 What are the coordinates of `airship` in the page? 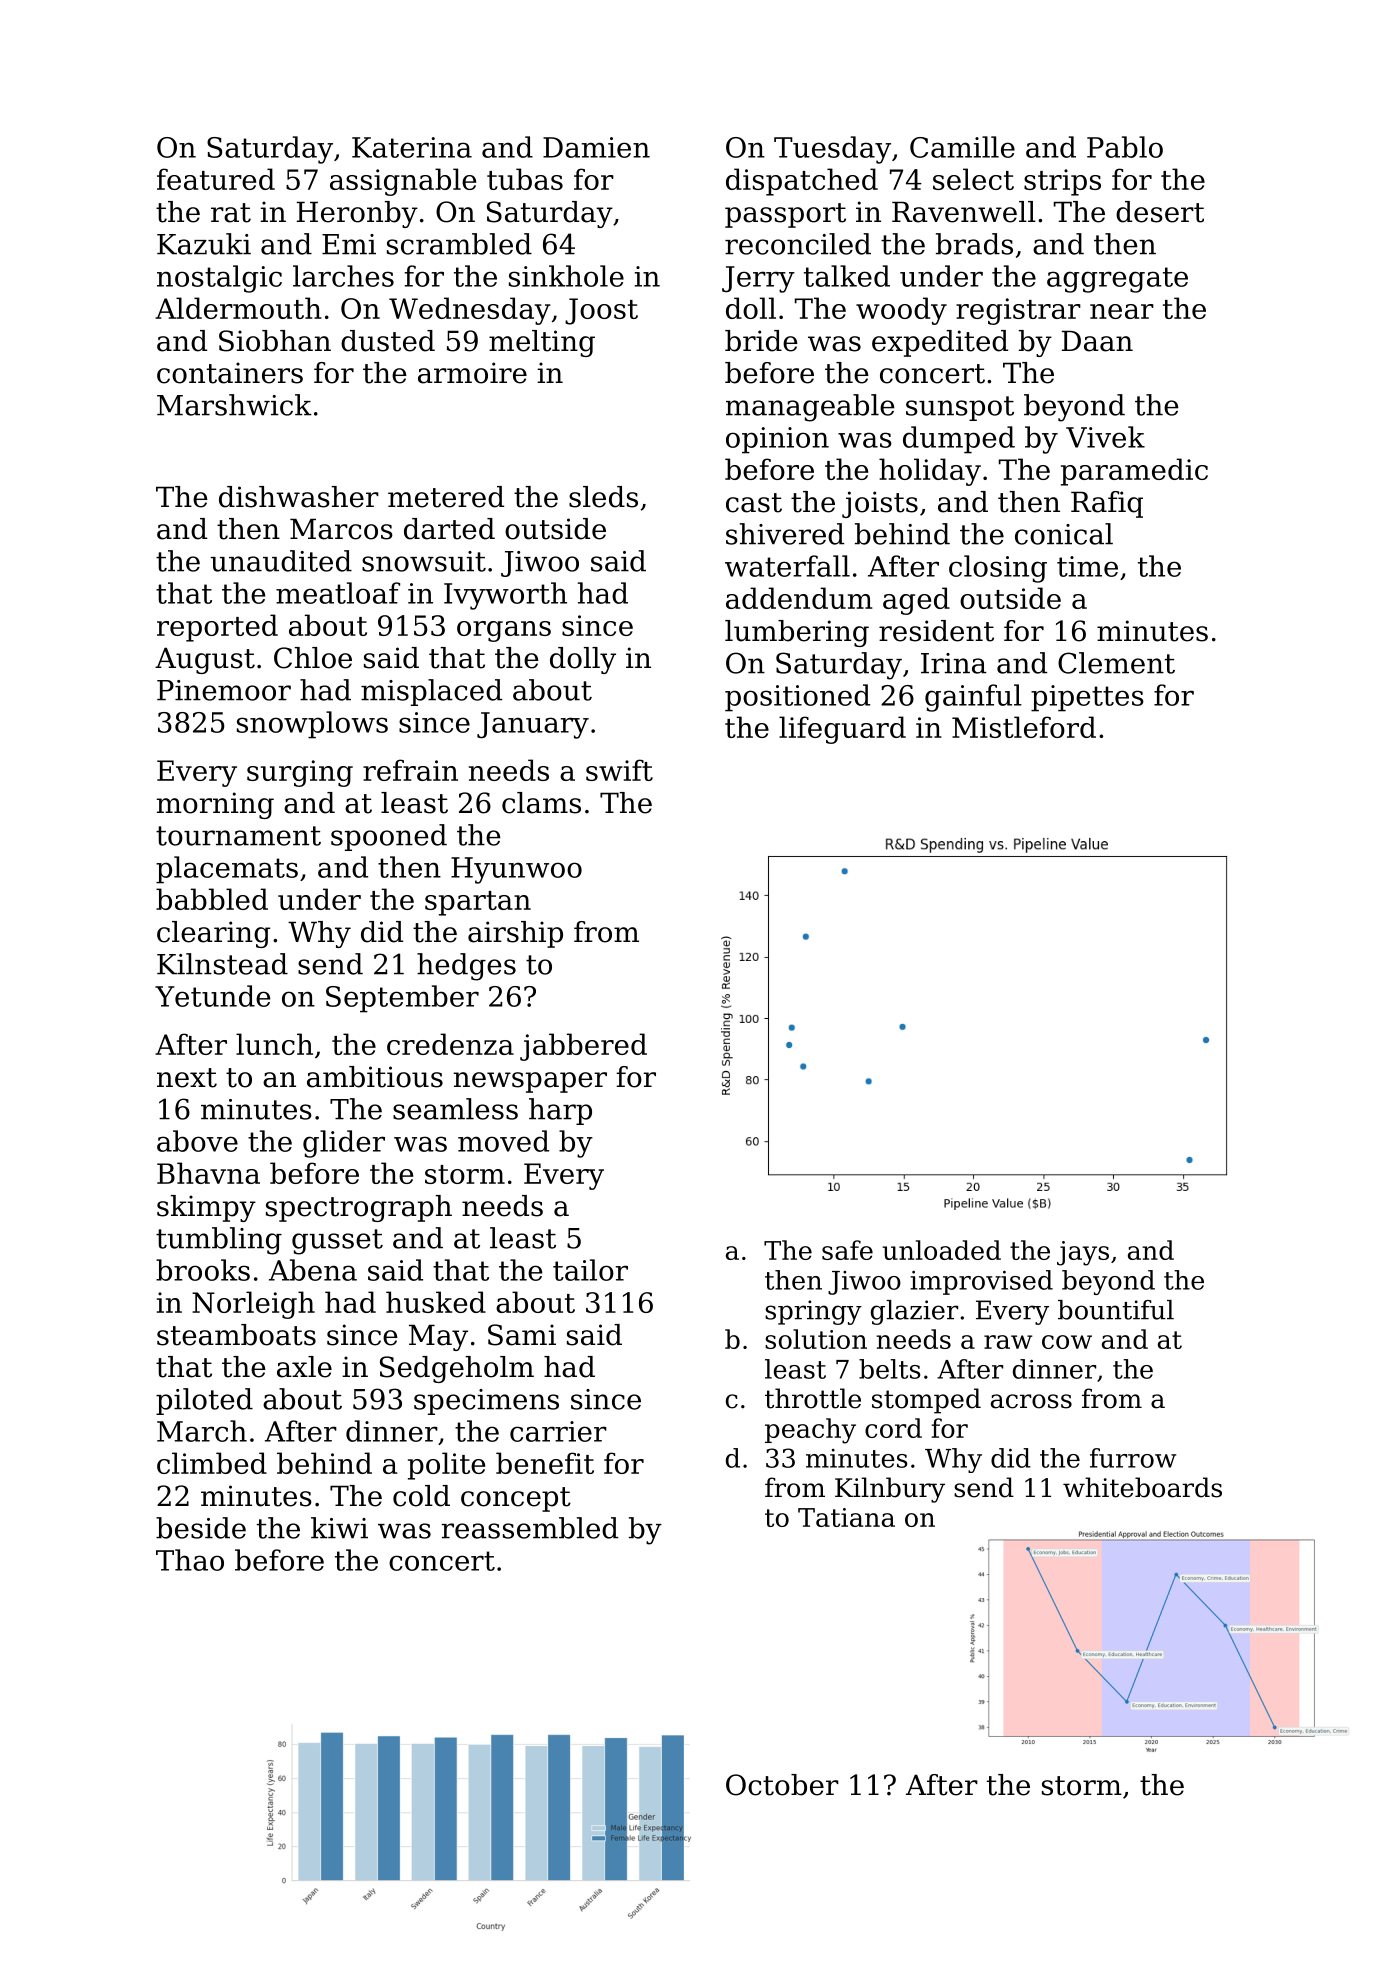 It's located at (515, 934).
